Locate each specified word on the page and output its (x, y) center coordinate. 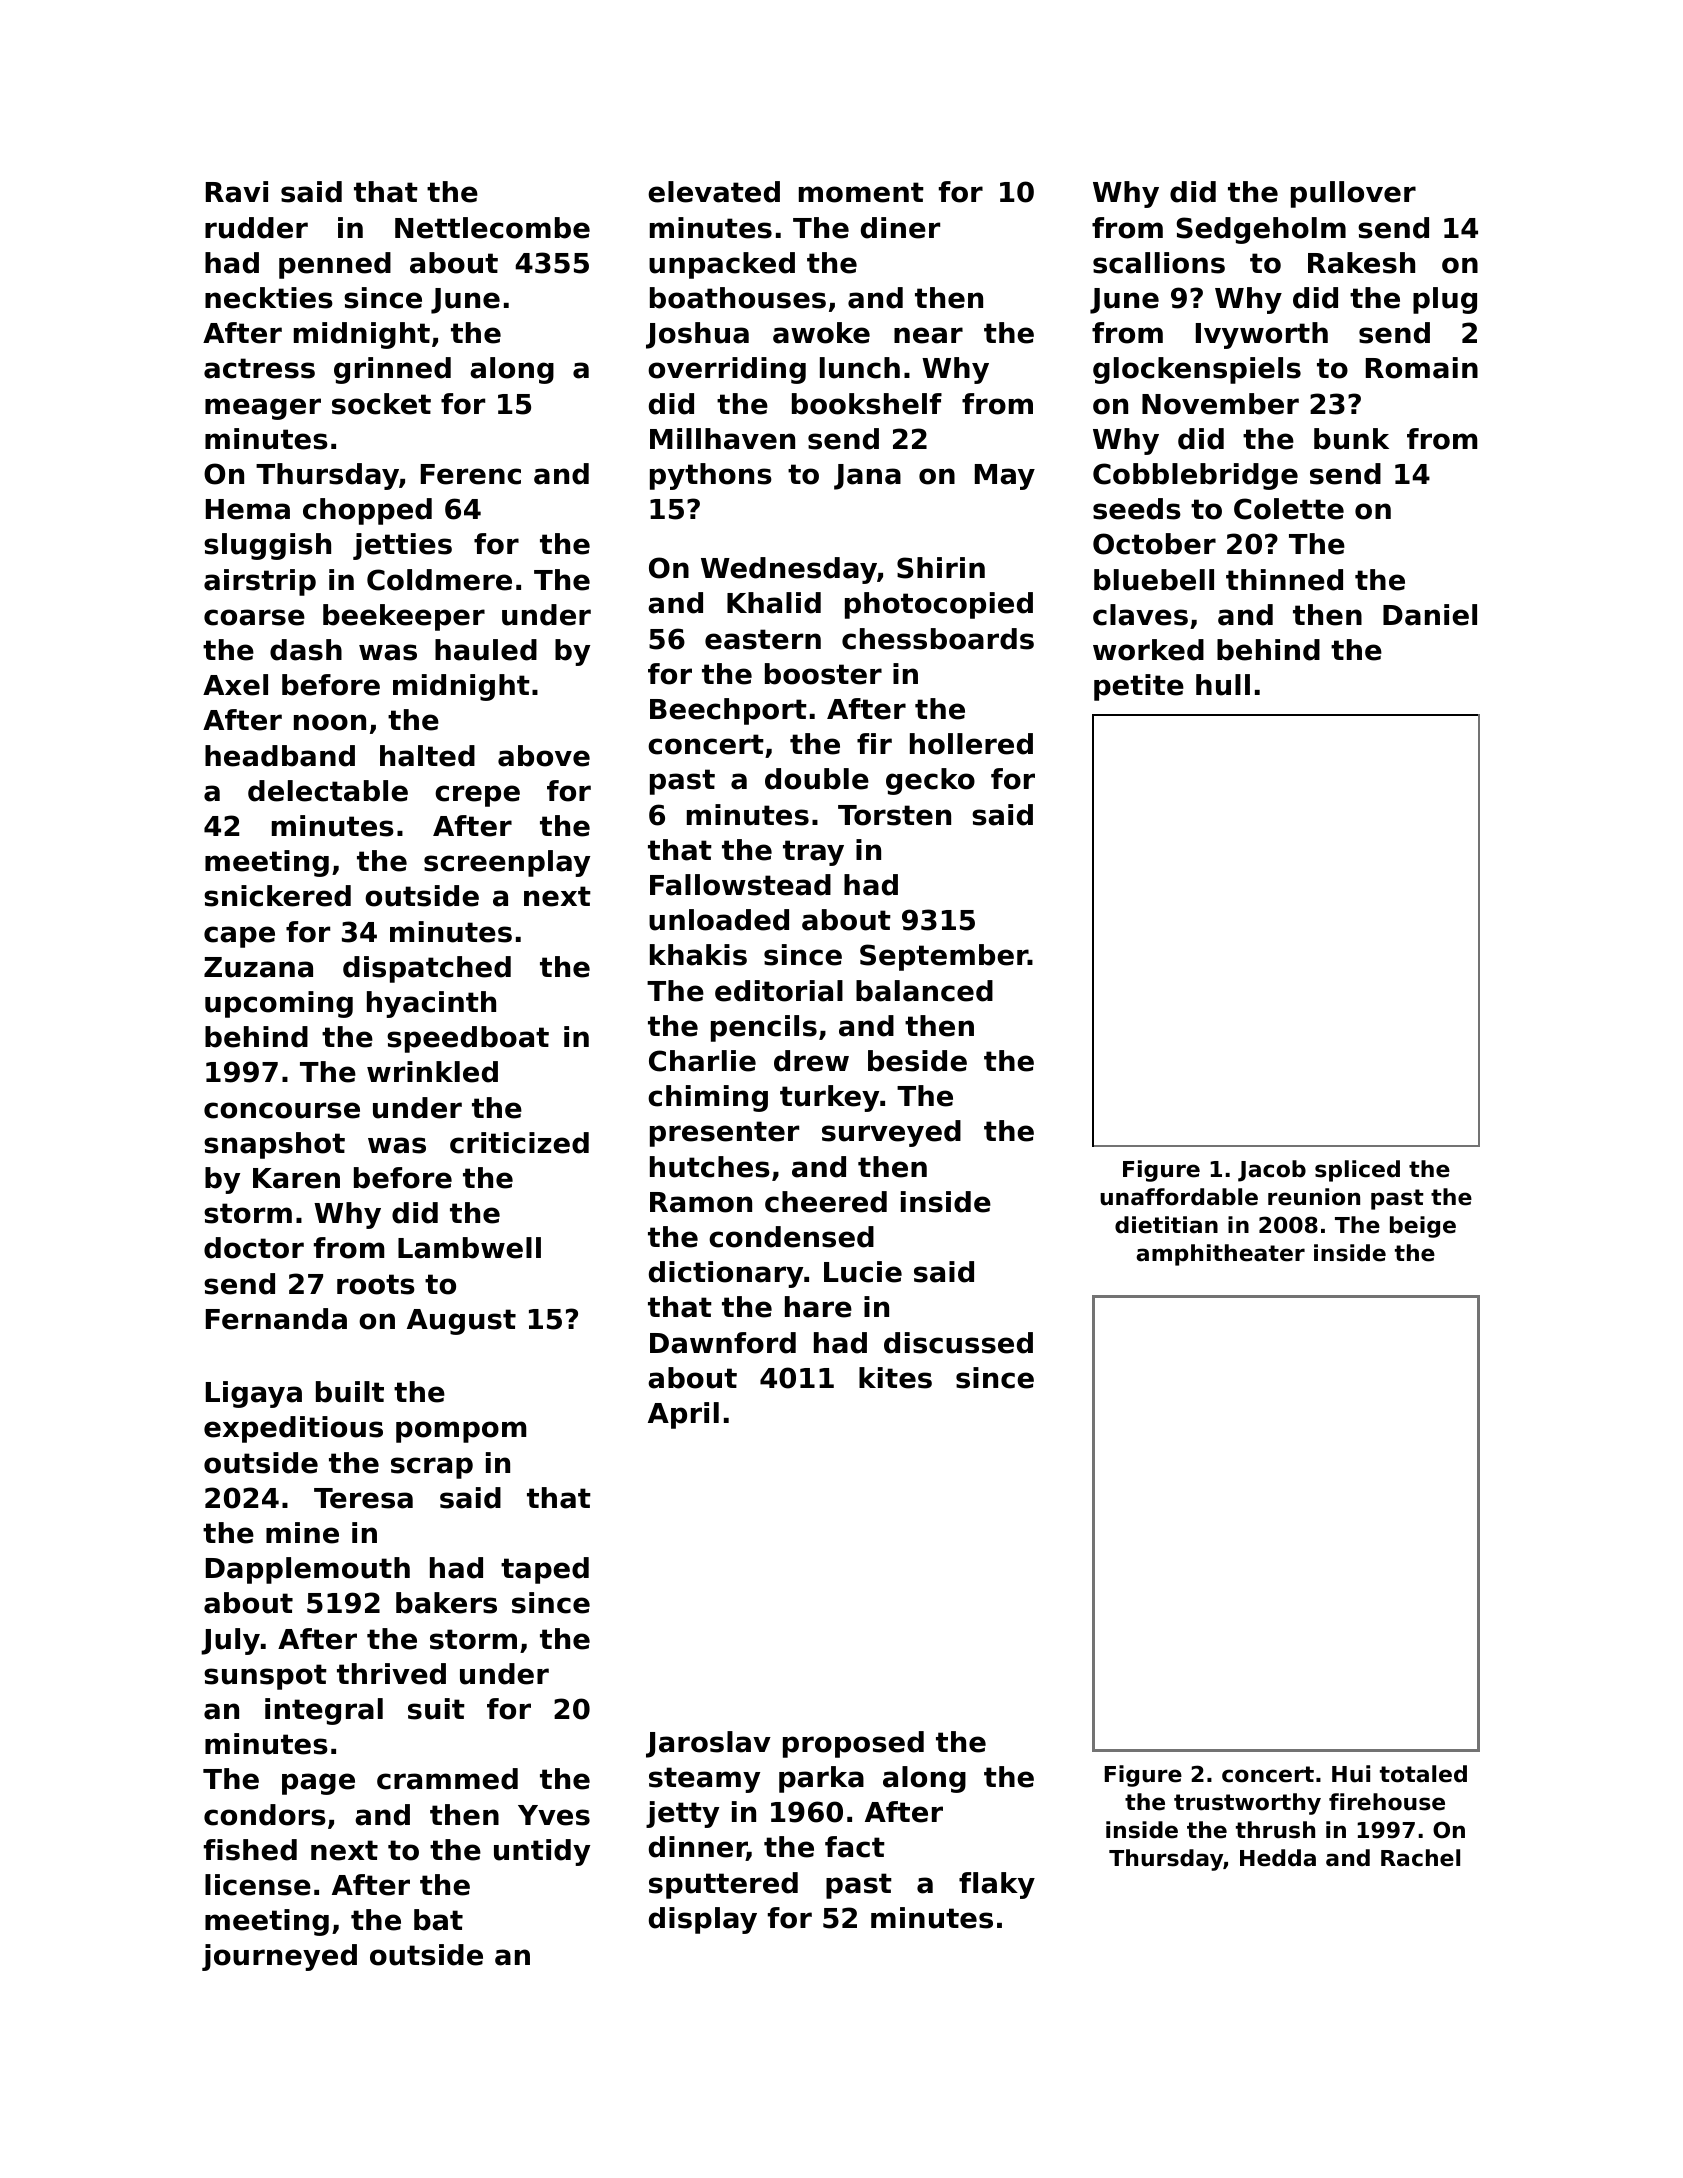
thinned (1284, 580)
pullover (1353, 194)
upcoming (279, 1004)
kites (895, 1378)
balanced (924, 991)
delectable (328, 791)
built (350, 1392)
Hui (1351, 1774)
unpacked (722, 265)
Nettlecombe (492, 228)
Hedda (1278, 1858)
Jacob (1272, 1171)
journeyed (279, 1957)
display (703, 1920)
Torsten (894, 815)
